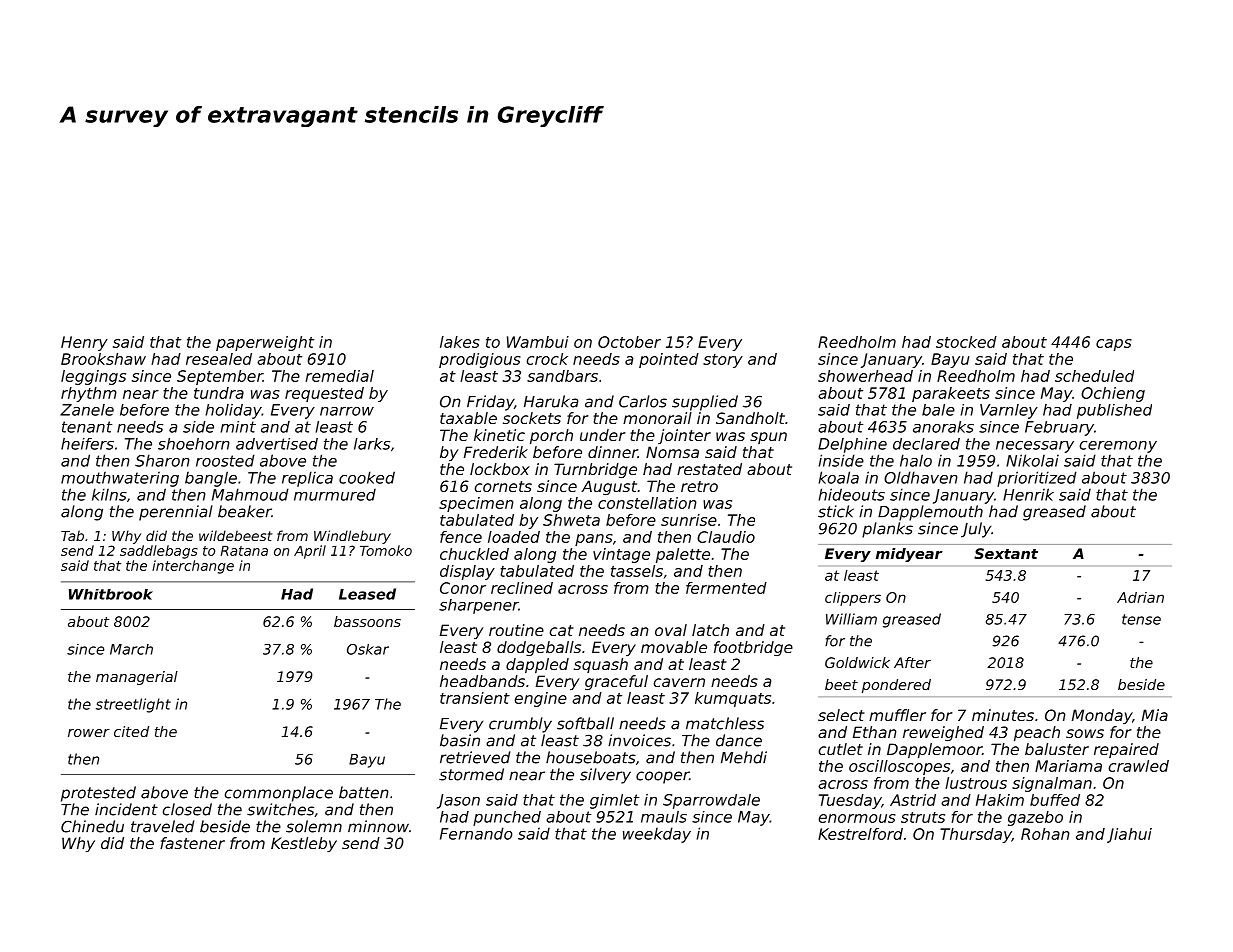 Image resolution: width=1233 pixels, height=952 pixels. Describe the element at coordinates (137, 678) in the screenshot. I see `managerial` at that location.
